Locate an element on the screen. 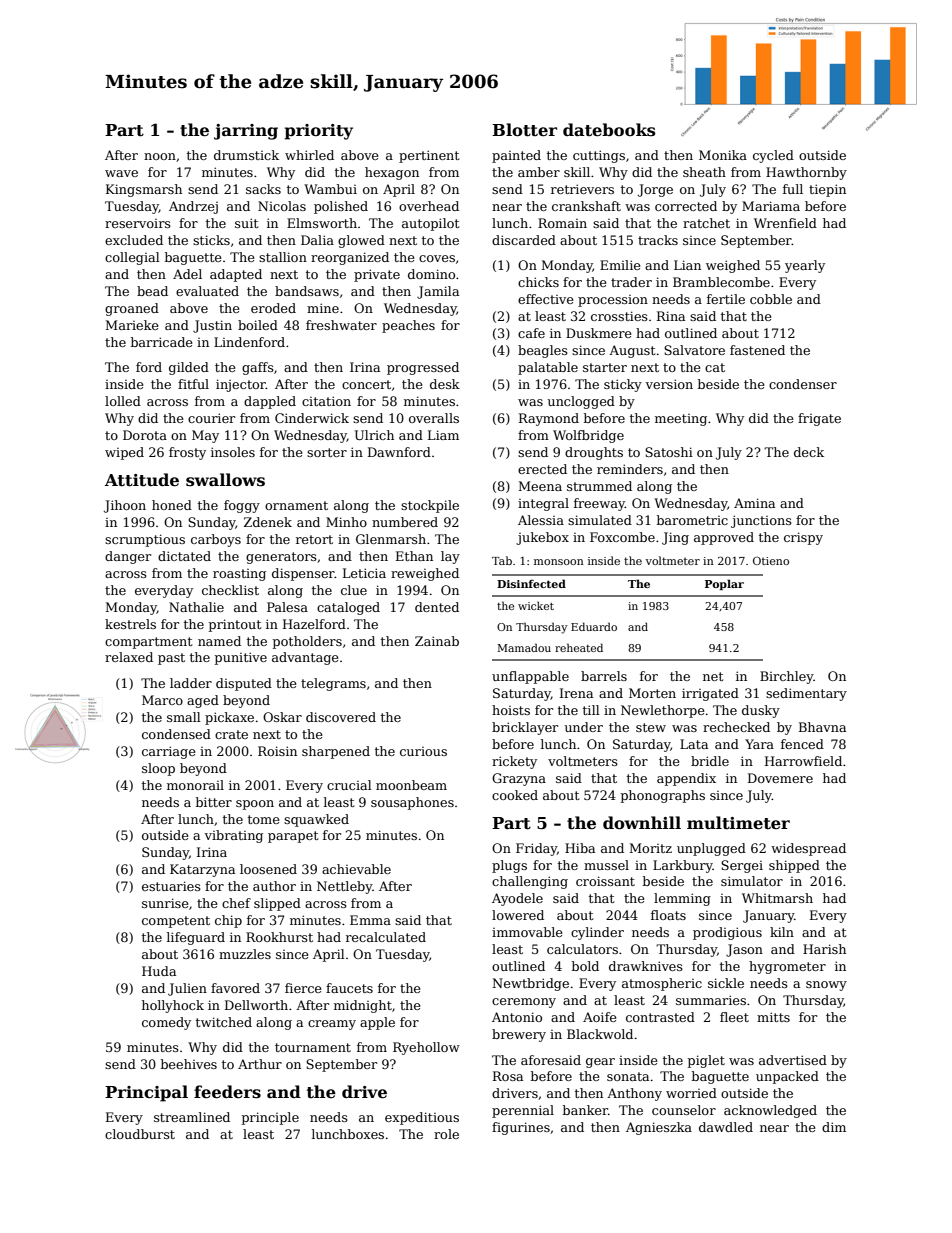 The image size is (952, 1233). rickety is located at coordinates (514, 762).
